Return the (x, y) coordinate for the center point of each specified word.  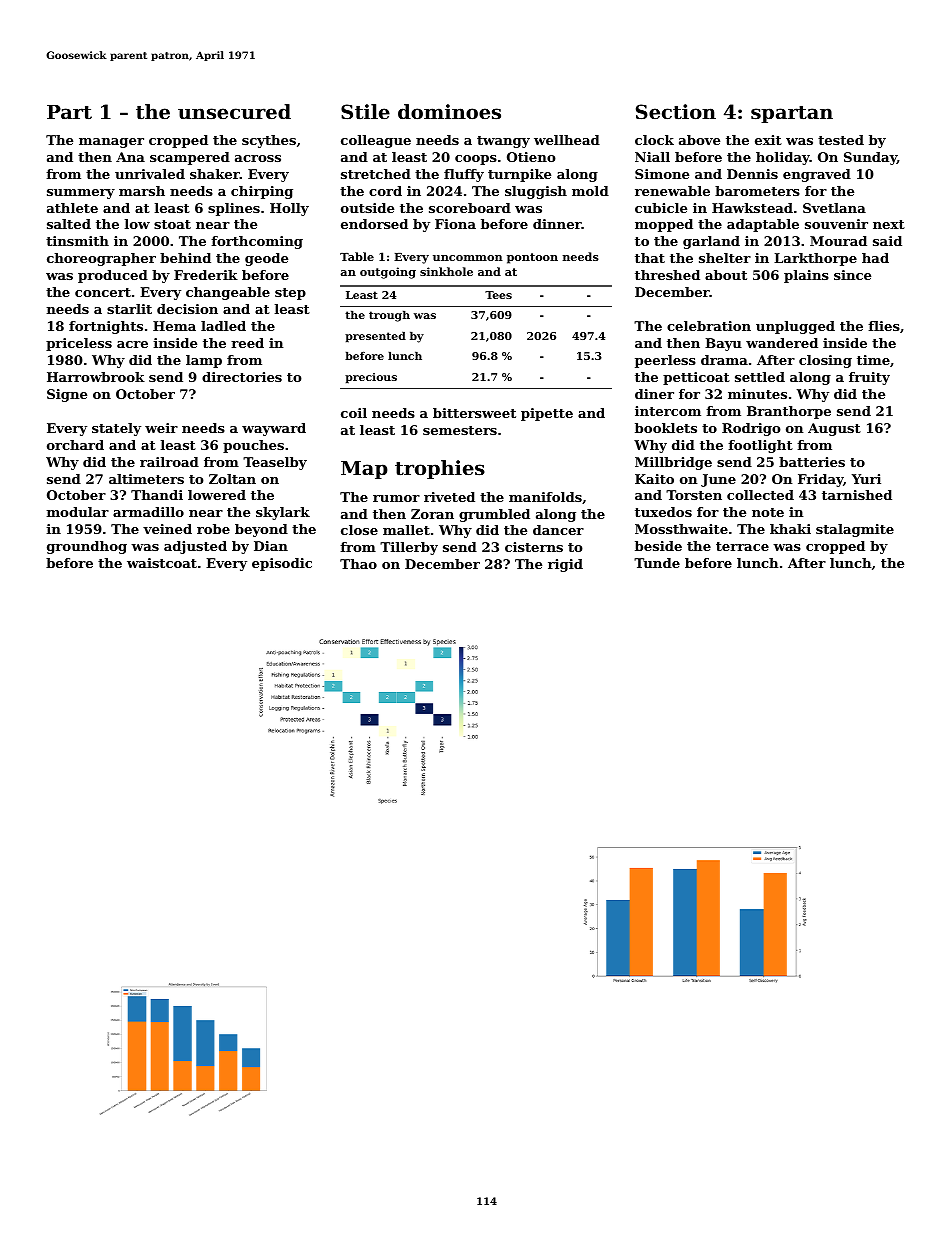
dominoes (449, 112)
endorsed (374, 224)
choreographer (101, 259)
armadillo (148, 512)
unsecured (234, 112)
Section (676, 112)
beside (658, 546)
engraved (817, 175)
